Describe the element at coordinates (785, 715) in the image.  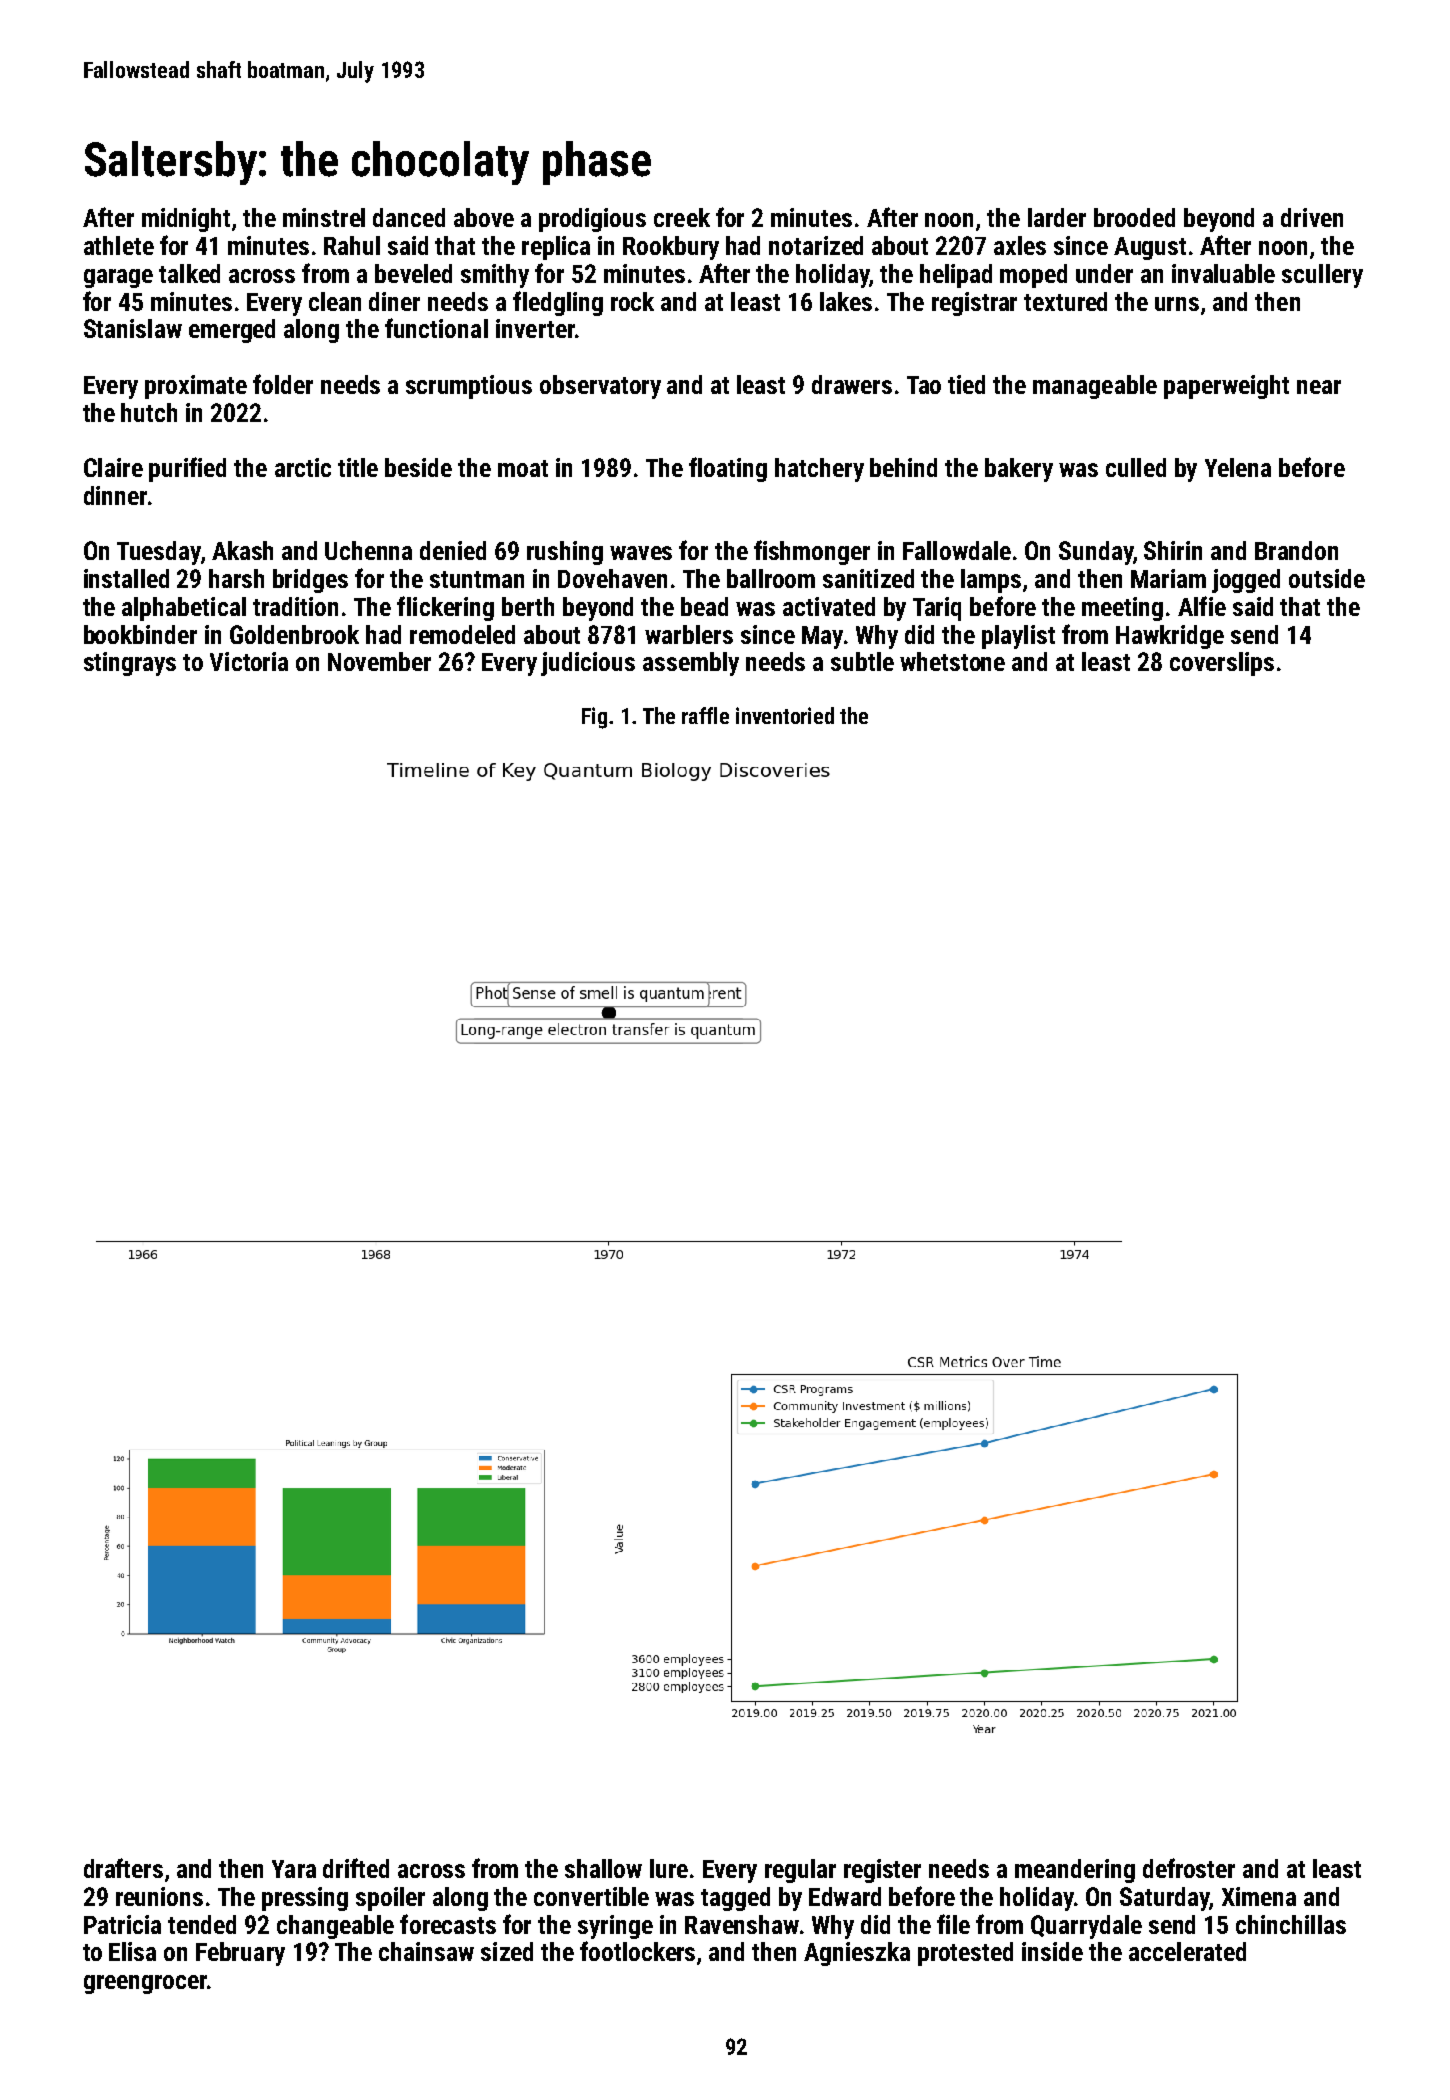
I see `inventoried` at that location.
